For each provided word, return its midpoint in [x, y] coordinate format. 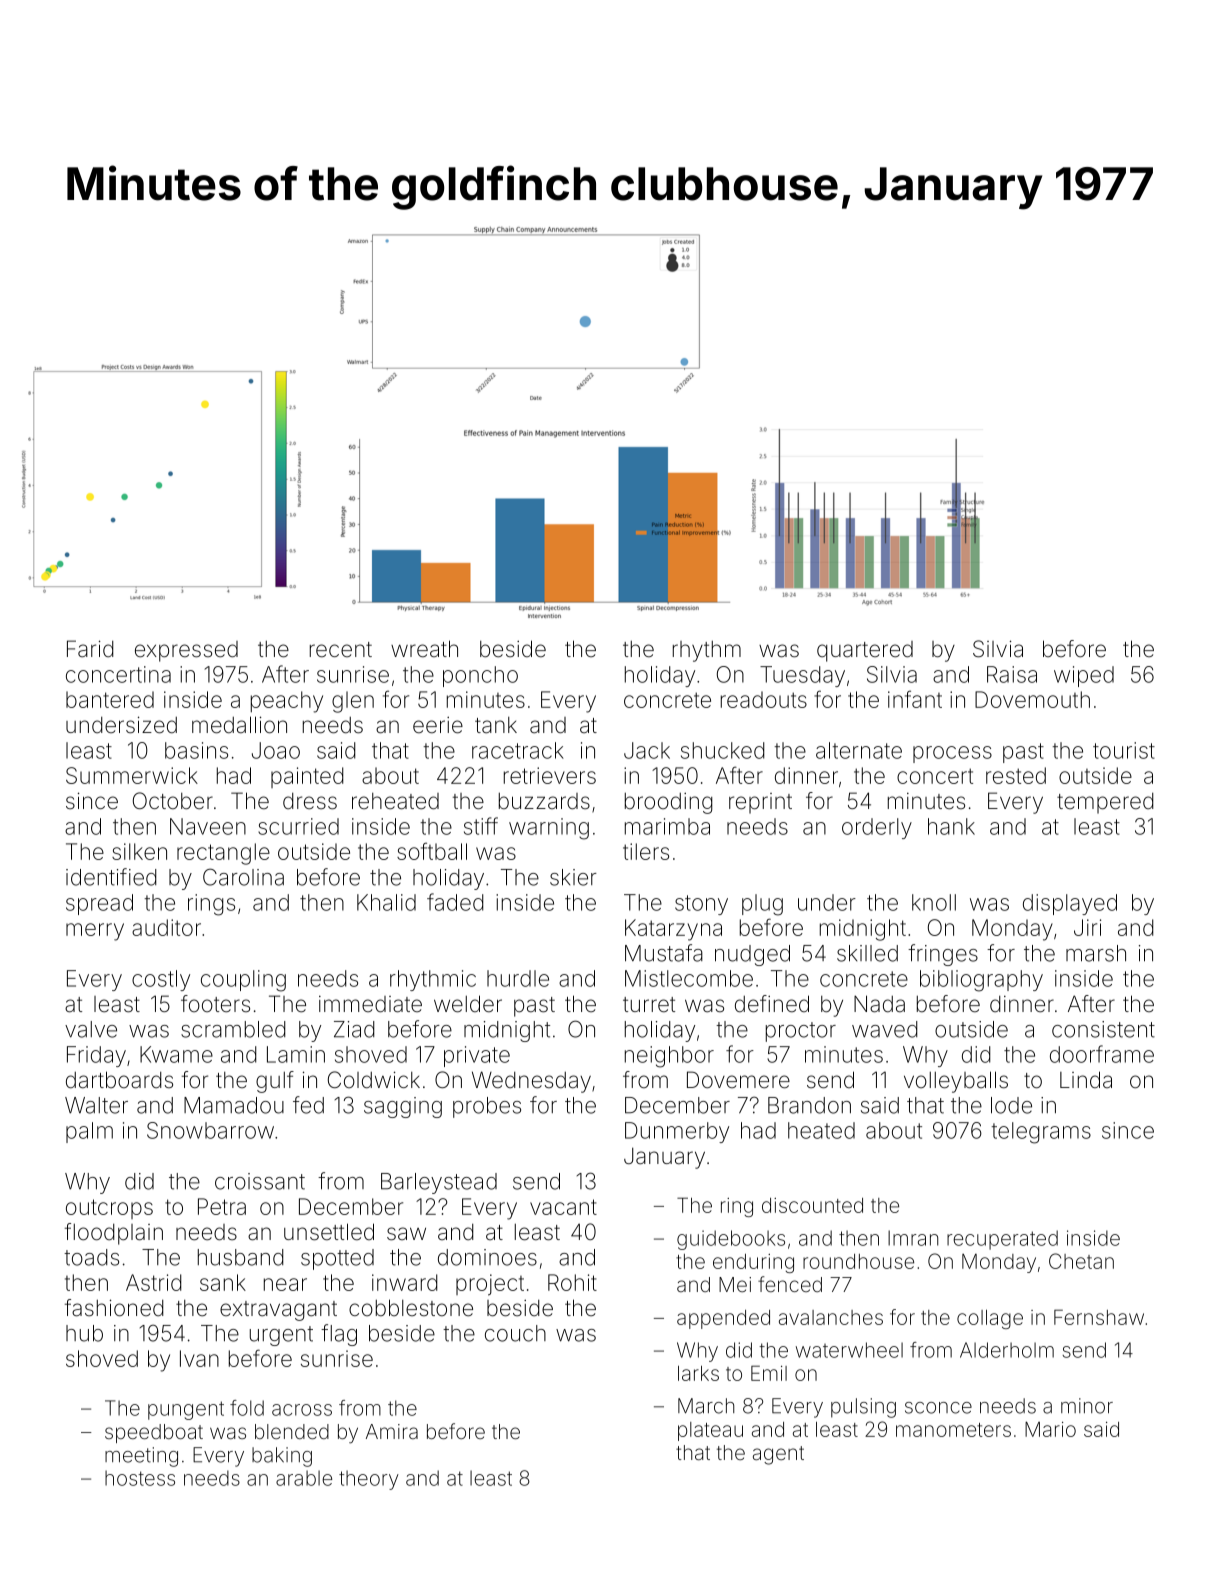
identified [111, 877]
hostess [140, 1478]
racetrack [518, 750]
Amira [392, 1431]
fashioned [114, 1308]
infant [915, 699]
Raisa [1012, 674]
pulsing [863, 1408]
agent [778, 1455]
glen [353, 702]
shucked [722, 750]
